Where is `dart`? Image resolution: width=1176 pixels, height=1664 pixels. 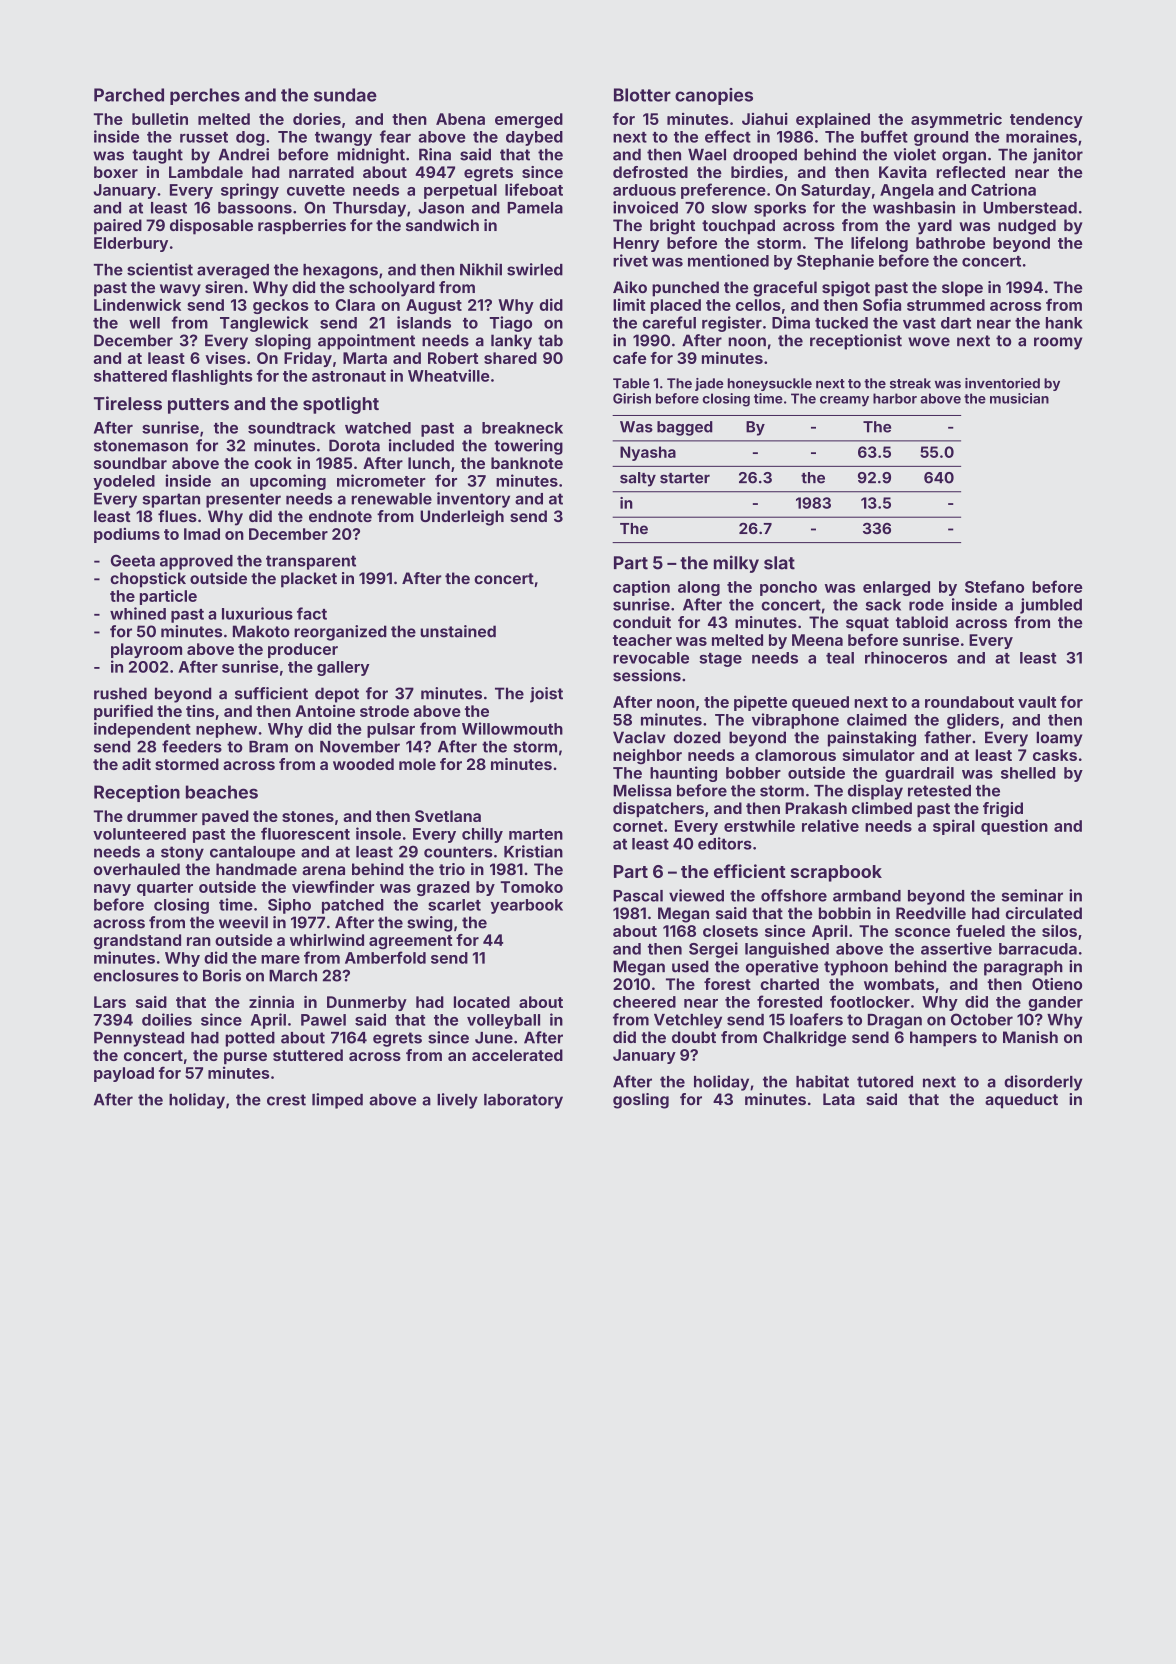 dart is located at coordinates (956, 323).
